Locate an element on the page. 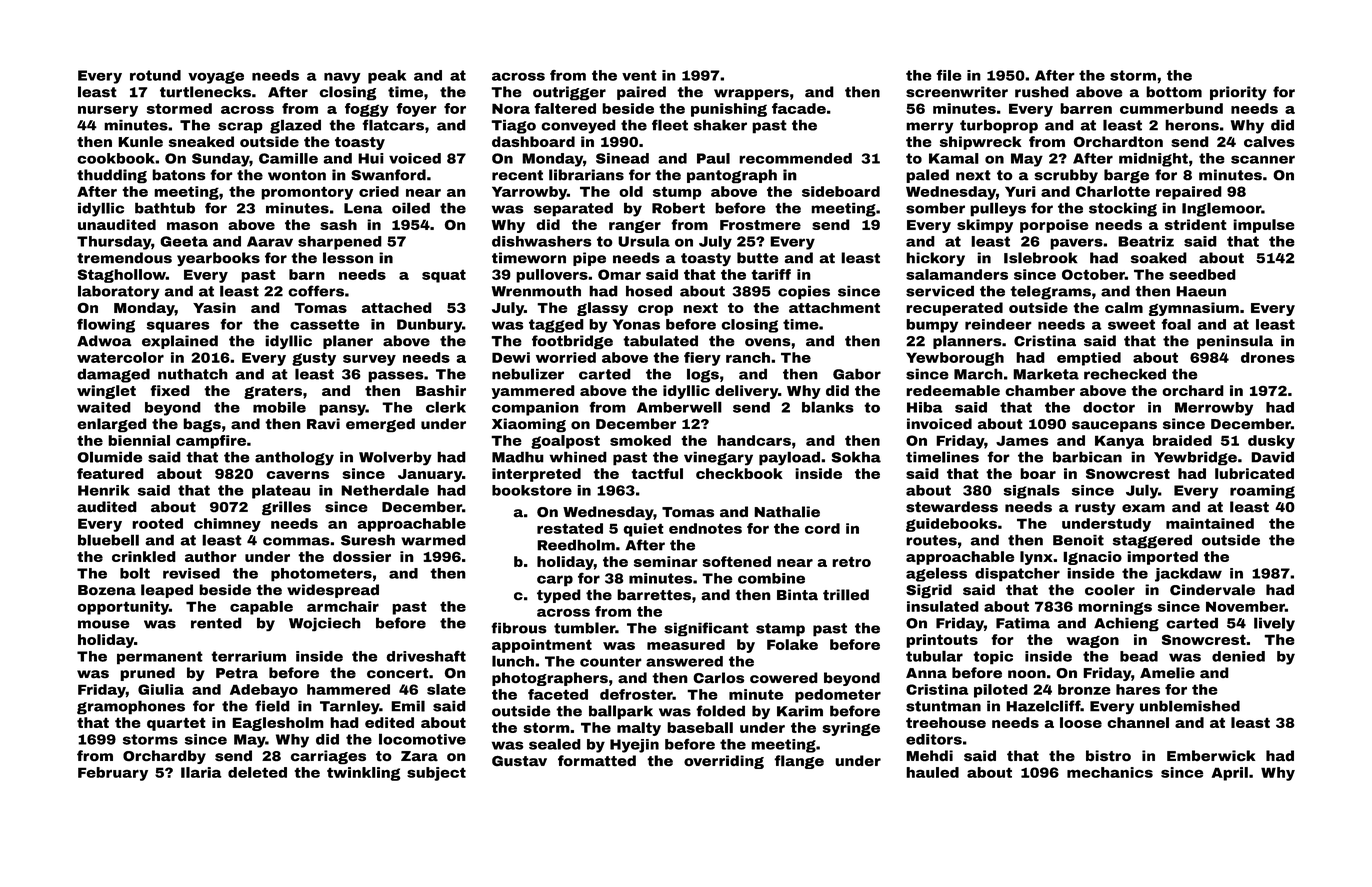 The height and width of the document is (887, 1372). damaged is located at coordinates (113, 375).
